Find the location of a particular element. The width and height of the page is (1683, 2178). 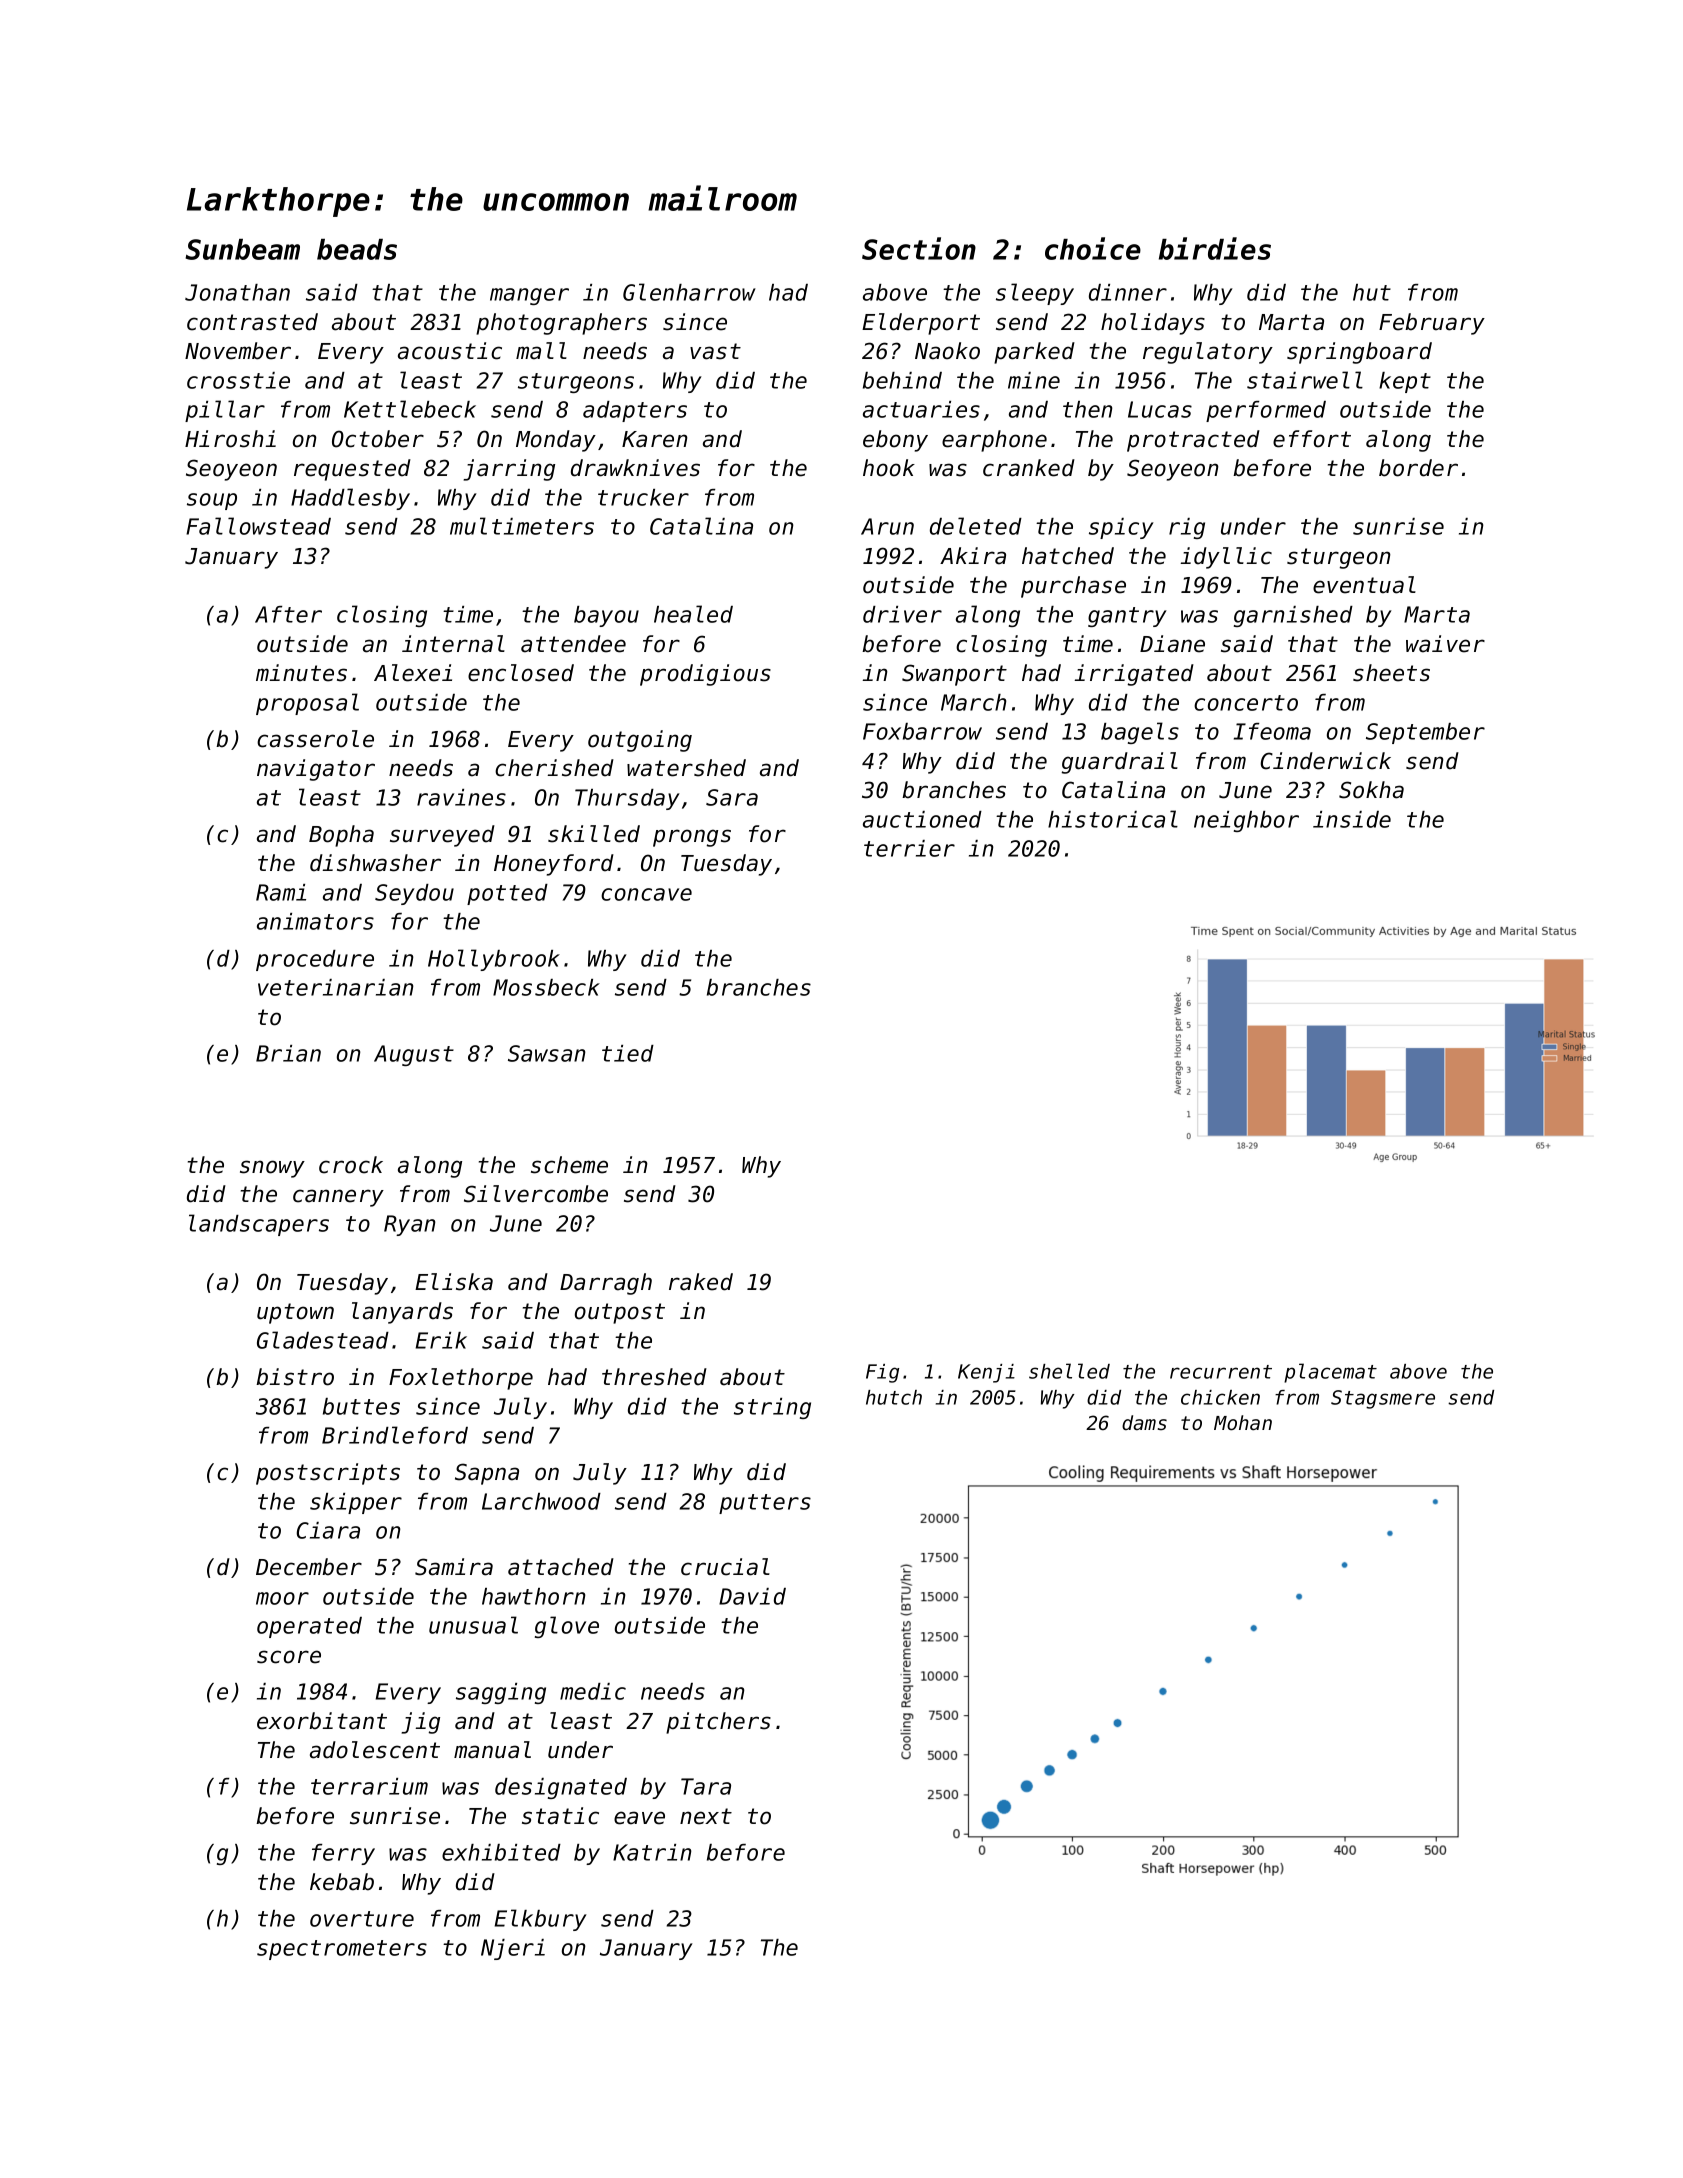

procedure is located at coordinates (315, 960).
